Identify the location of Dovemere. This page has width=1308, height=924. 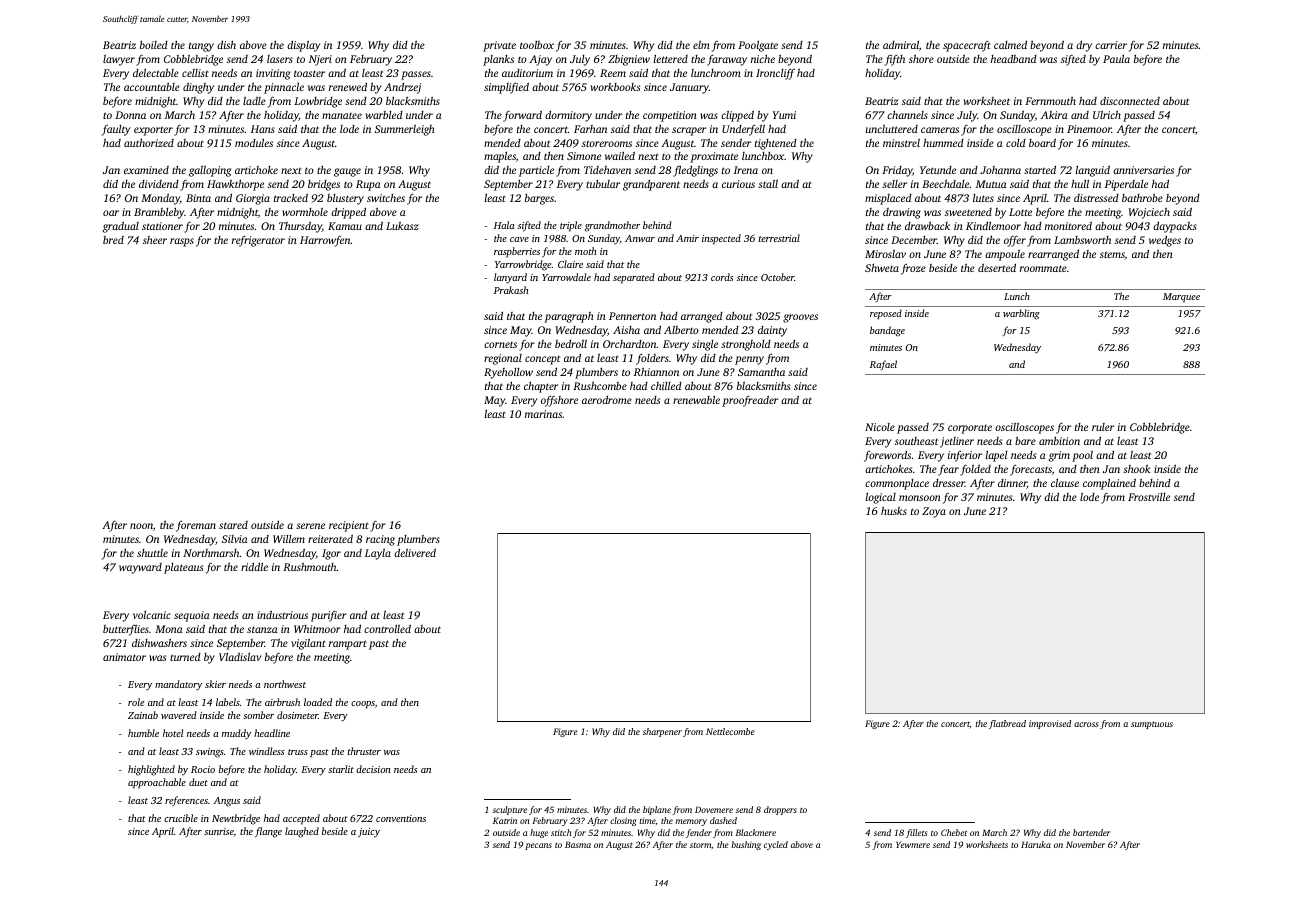
(714, 809).
